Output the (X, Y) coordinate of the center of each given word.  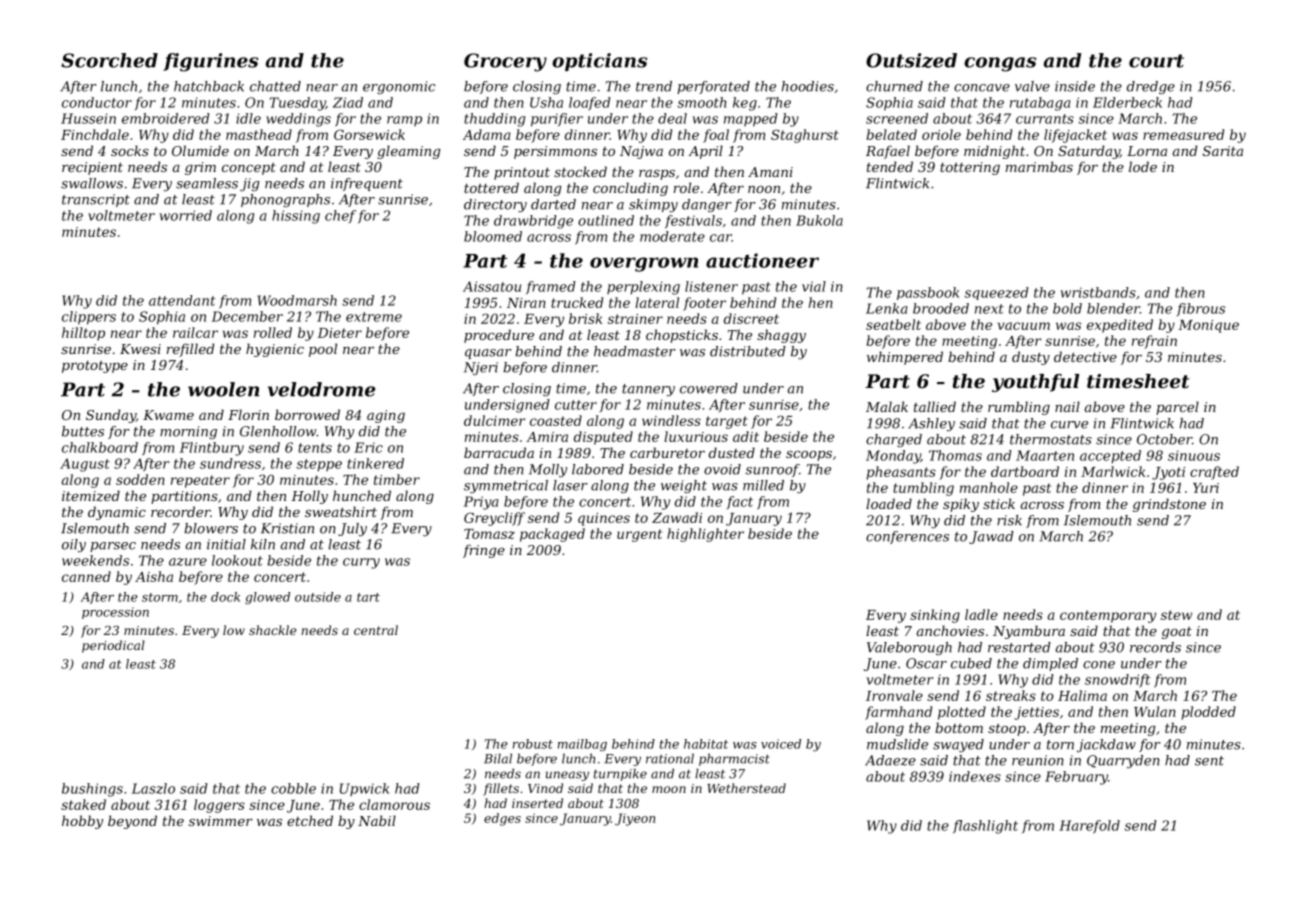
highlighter (705, 535)
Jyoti (1168, 473)
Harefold (1089, 826)
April (705, 152)
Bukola (819, 220)
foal (716, 136)
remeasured (1183, 134)
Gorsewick (369, 134)
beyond (132, 822)
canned (86, 576)
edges (502, 819)
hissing (296, 217)
